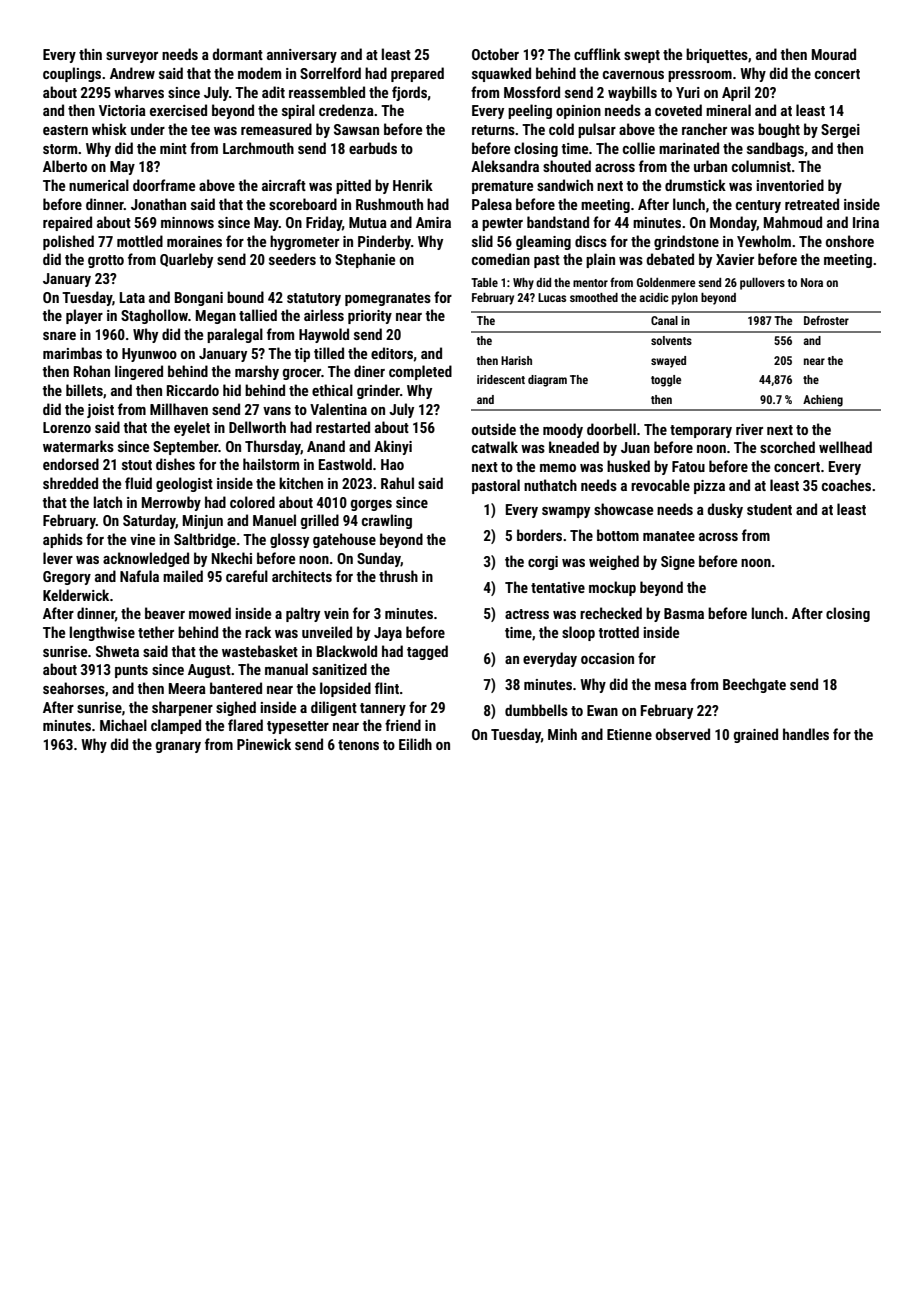 This screenshot has width=924, height=1308. I want to click on eyelet, so click(192, 428).
